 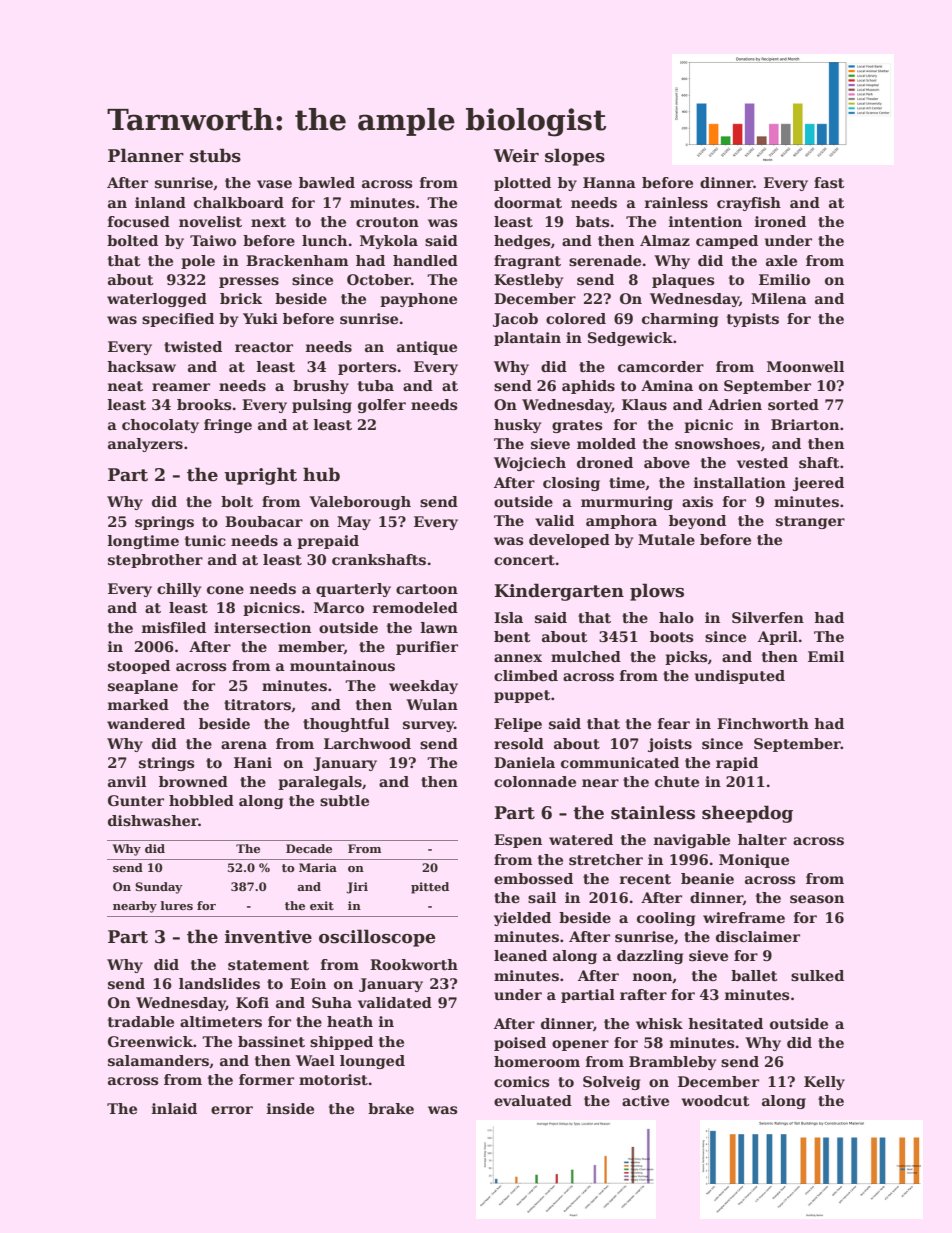 I want to click on handled, so click(x=425, y=260).
